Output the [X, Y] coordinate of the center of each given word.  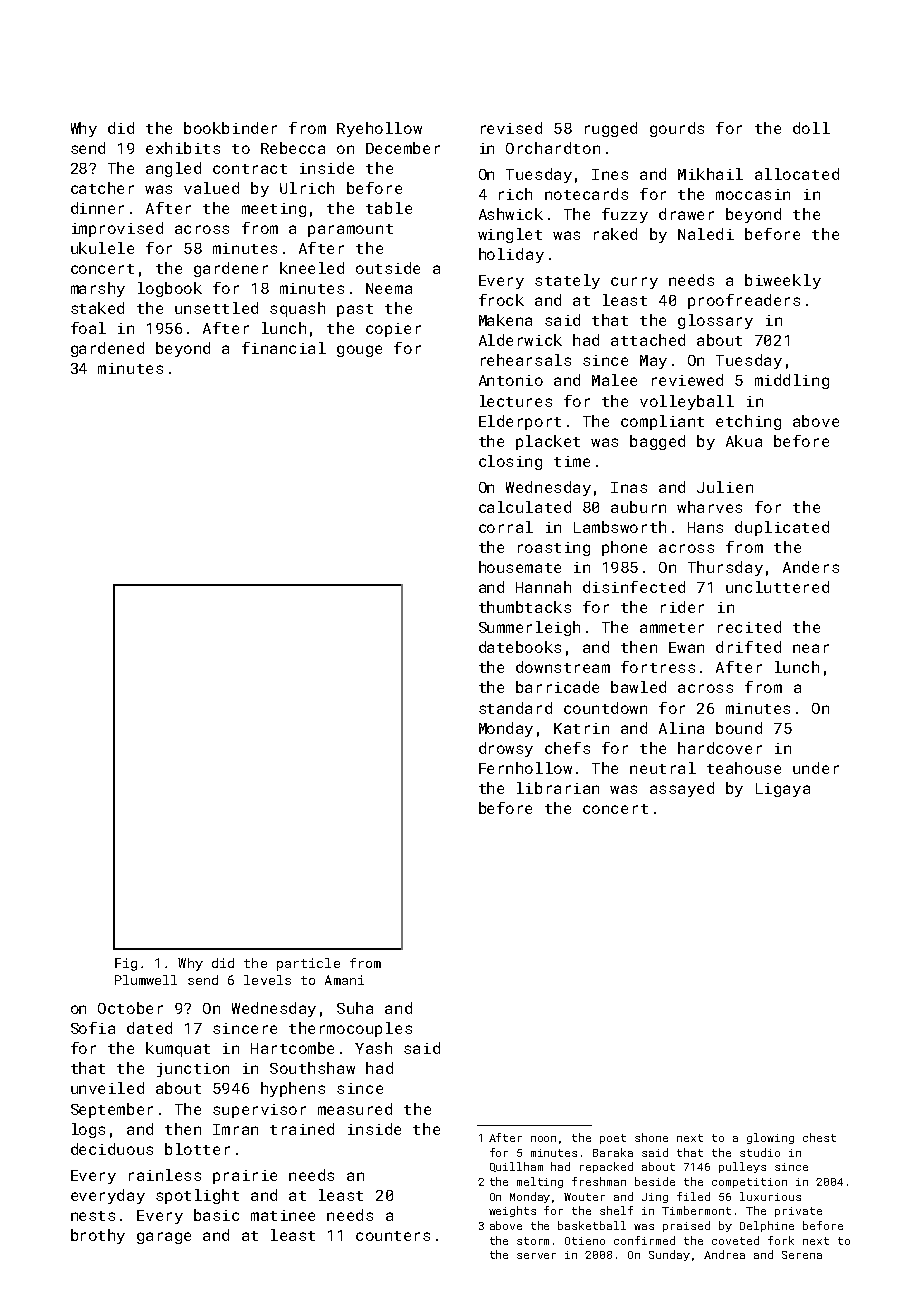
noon [543, 1139]
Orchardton [553, 148]
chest [819, 1137]
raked [615, 234]
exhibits [183, 148]
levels [267, 980]
